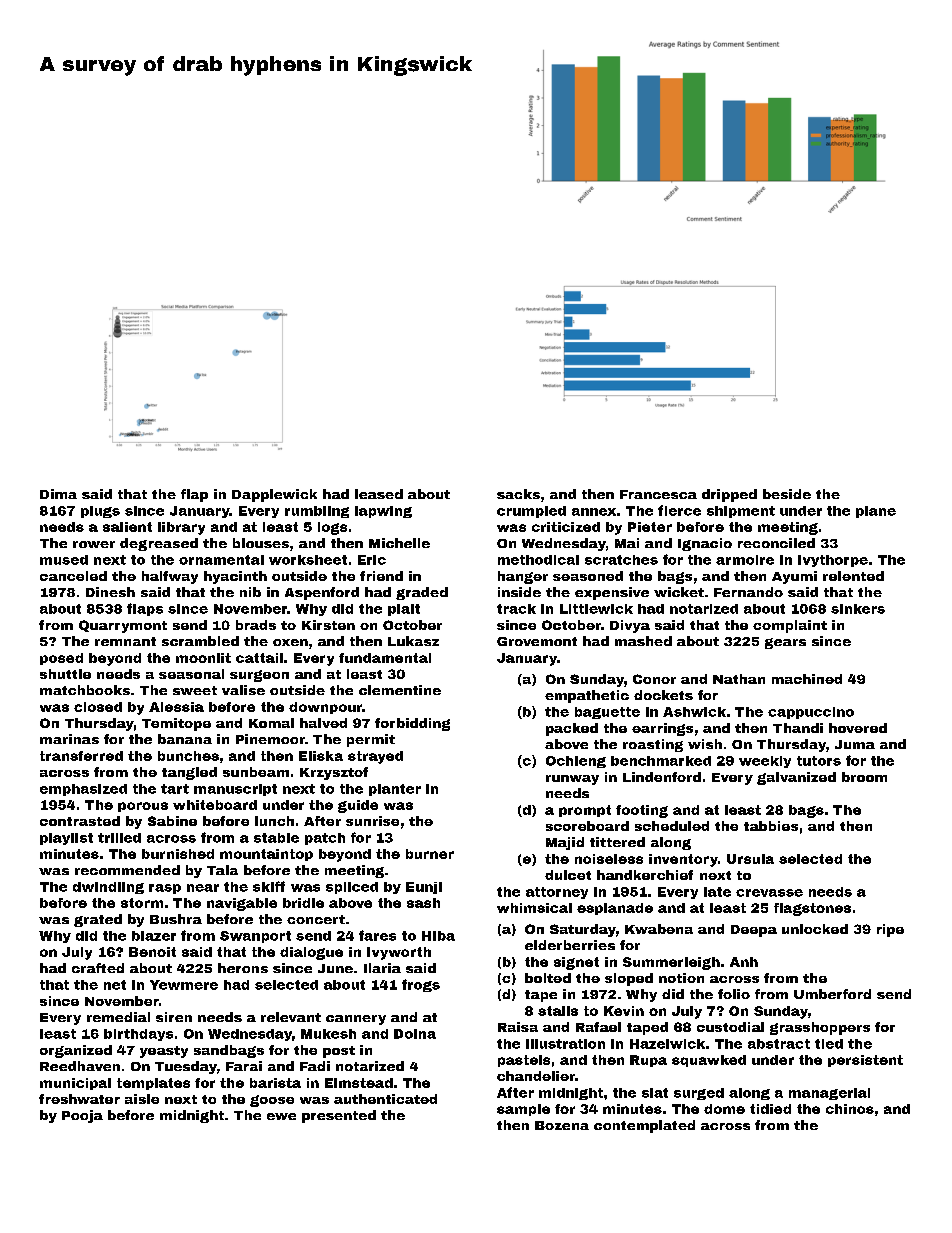  What do you see at coordinates (178, 854) in the screenshot?
I see `burnished` at bounding box center [178, 854].
